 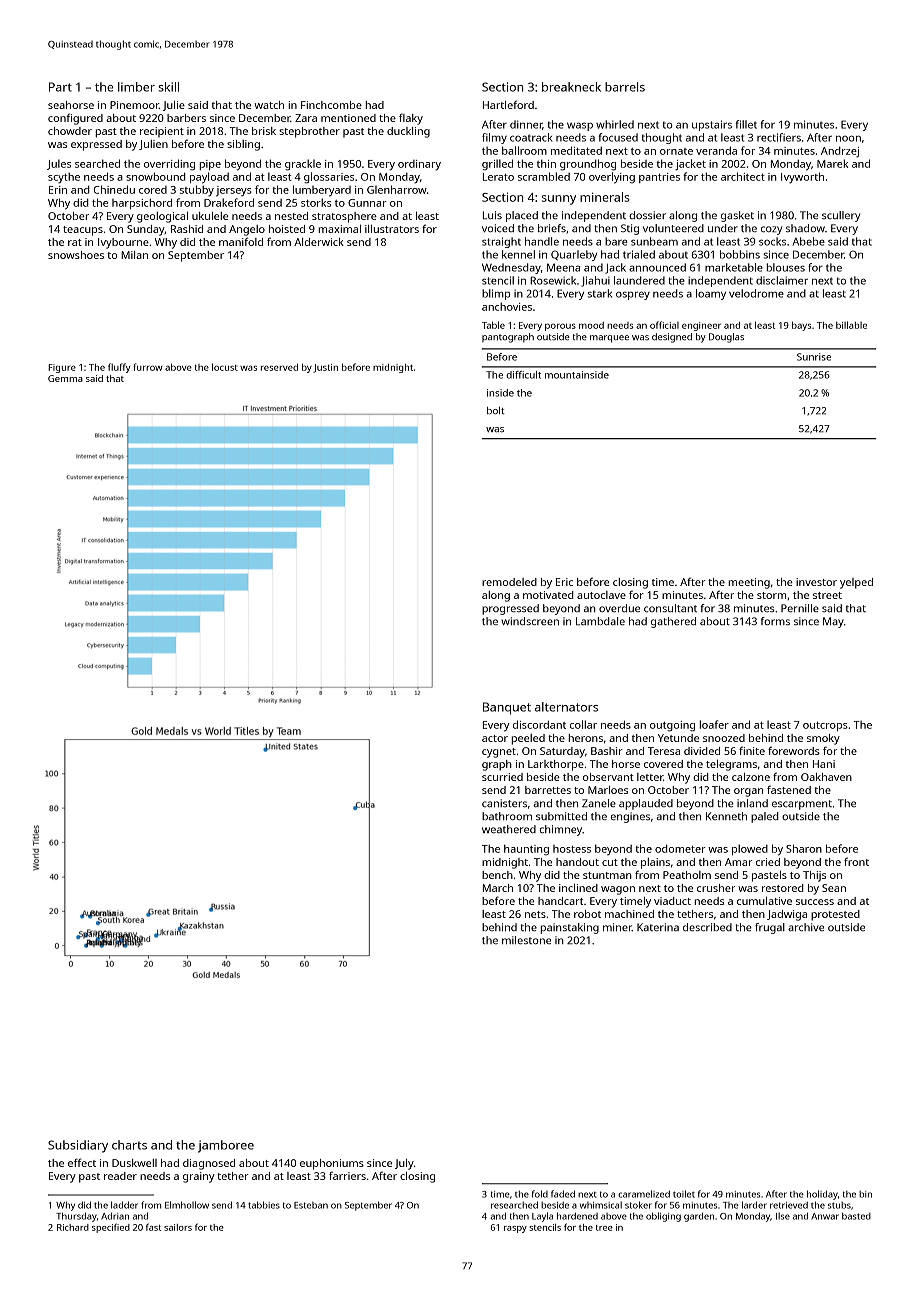 What do you see at coordinates (78, 1146) in the screenshot?
I see `Subsidiary` at bounding box center [78, 1146].
